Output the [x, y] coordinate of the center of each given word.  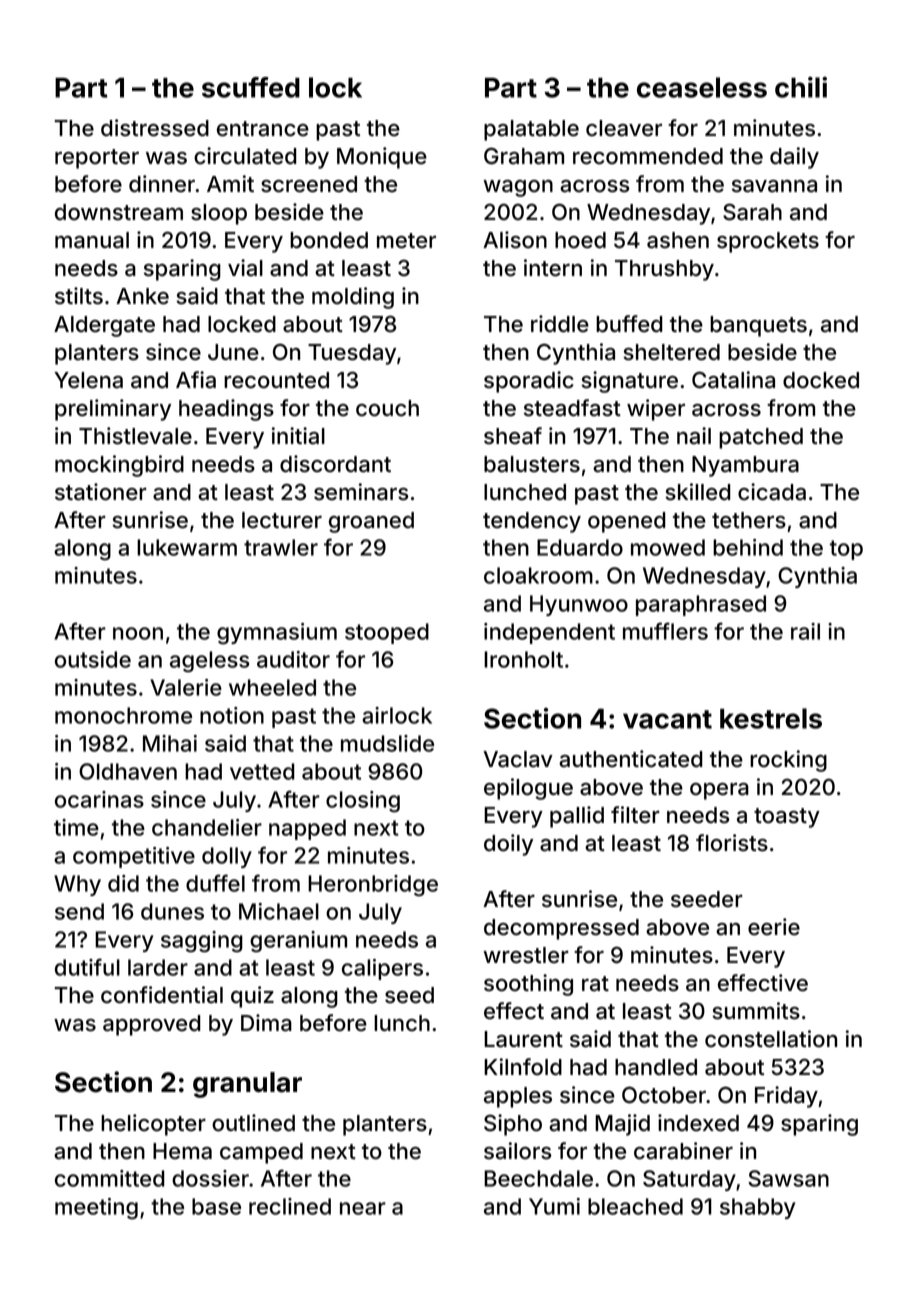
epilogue [528, 789]
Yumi [554, 1206]
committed [110, 1178]
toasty [787, 818]
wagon [518, 188]
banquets [758, 326]
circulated [245, 156]
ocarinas [99, 799]
